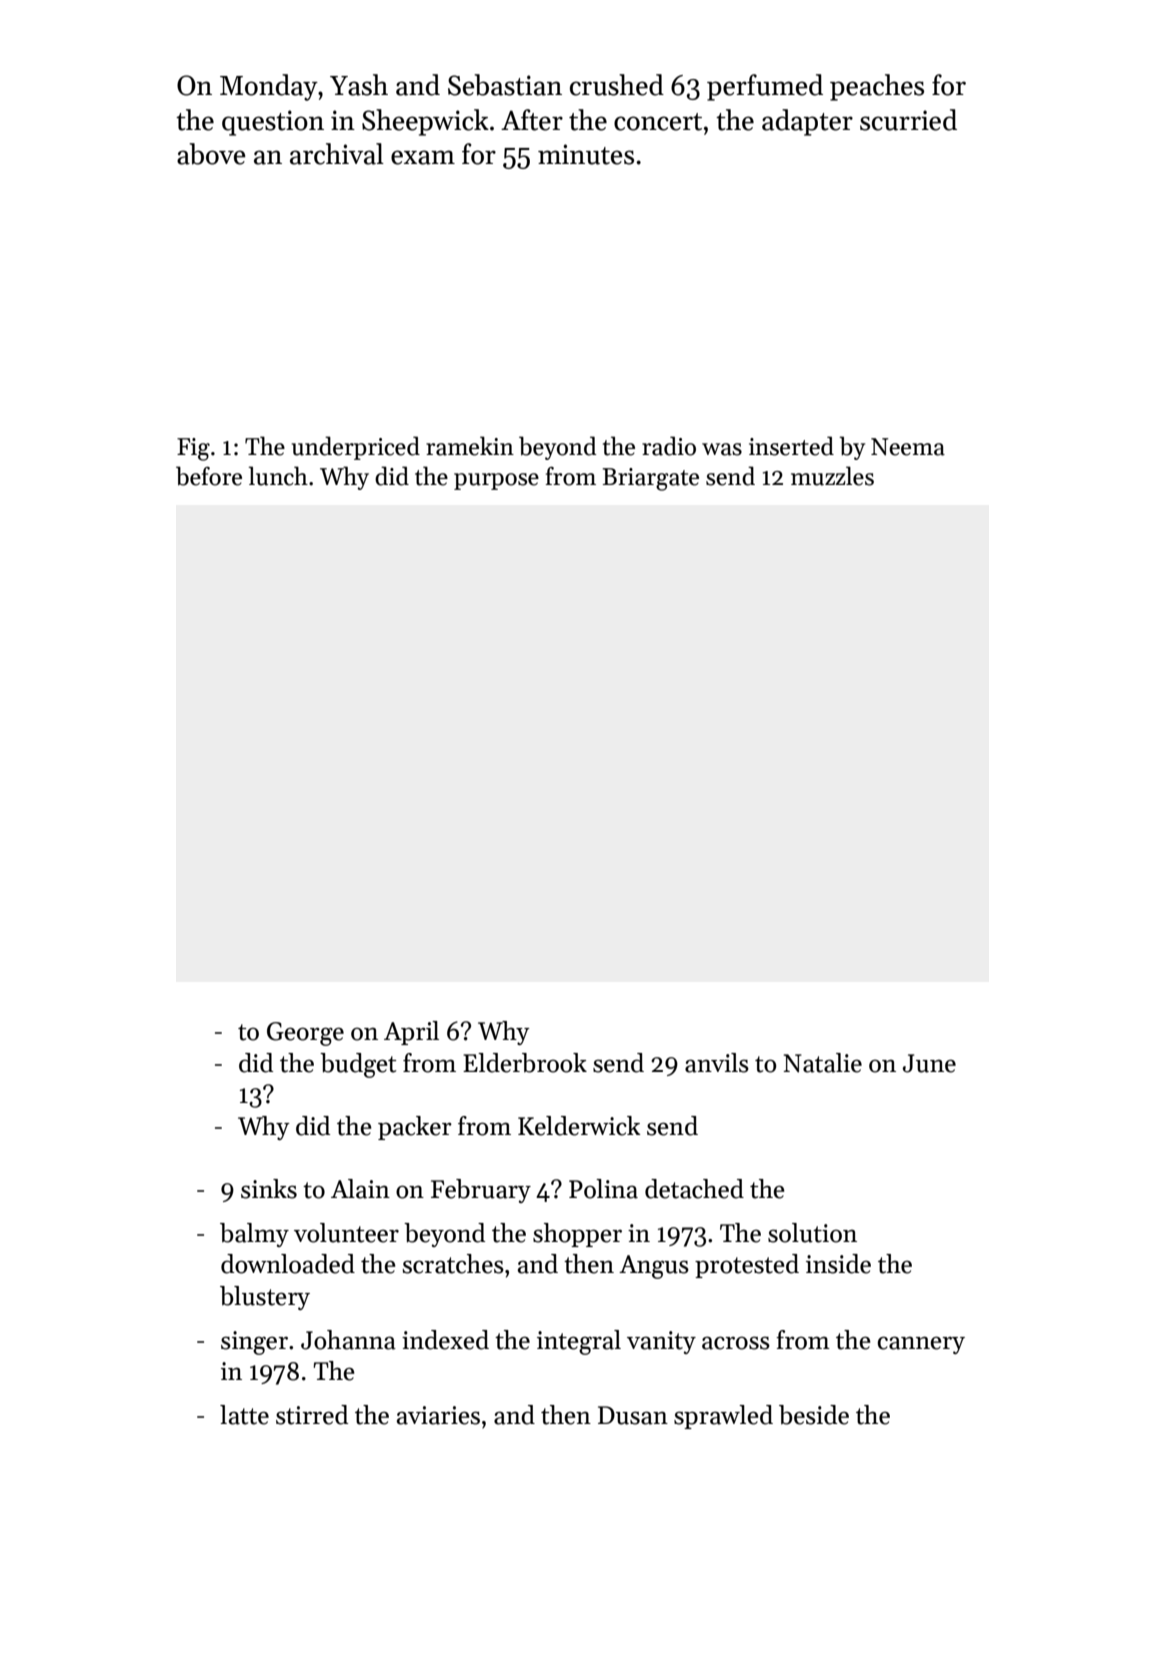 The width and height of the screenshot is (1165, 1654). What do you see at coordinates (765, 87) in the screenshot?
I see `perfumed` at bounding box center [765, 87].
